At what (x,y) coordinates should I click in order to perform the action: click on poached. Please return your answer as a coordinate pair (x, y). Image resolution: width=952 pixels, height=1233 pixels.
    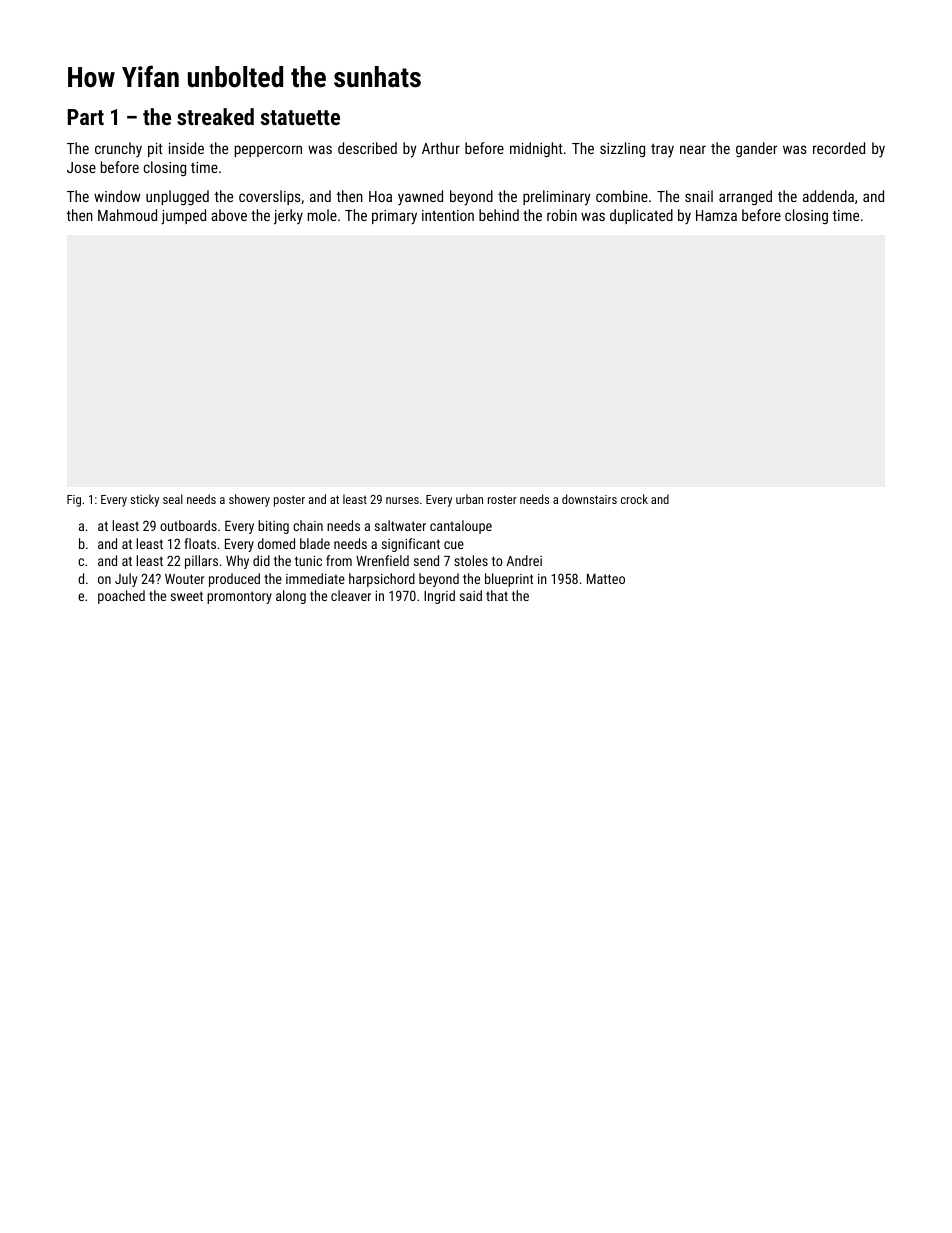
    Looking at the image, I should click on (121, 597).
